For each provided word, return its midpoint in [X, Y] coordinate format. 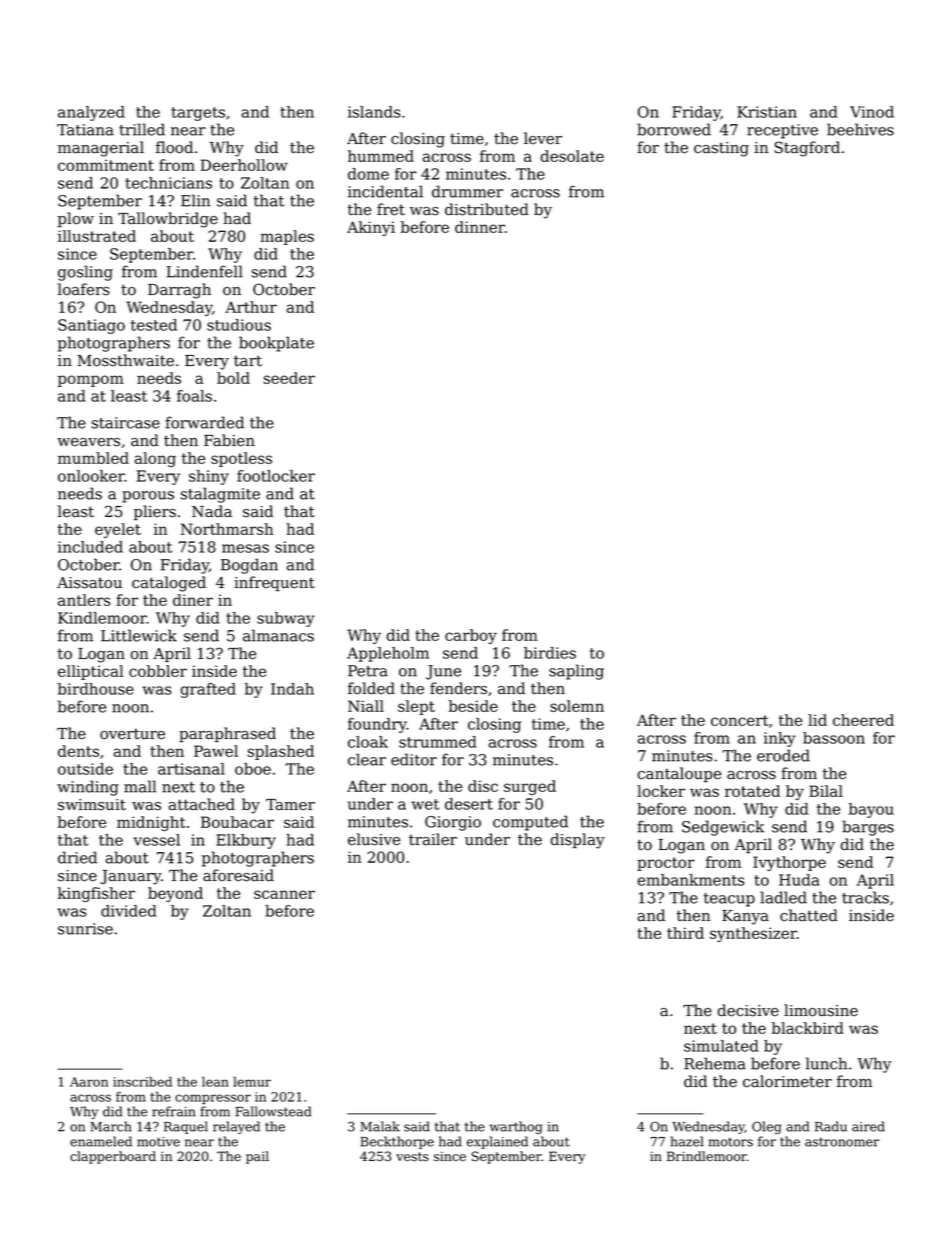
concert [740, 720]
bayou [871, 810]
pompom [91, 381]
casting [721, 149]
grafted [208, 690]
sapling [576, 672]
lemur [252, 1081]
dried [77, 857]
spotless [241, 459]
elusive [374, 839]
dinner [480, 227]
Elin [195, 200]
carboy [471, 636]
